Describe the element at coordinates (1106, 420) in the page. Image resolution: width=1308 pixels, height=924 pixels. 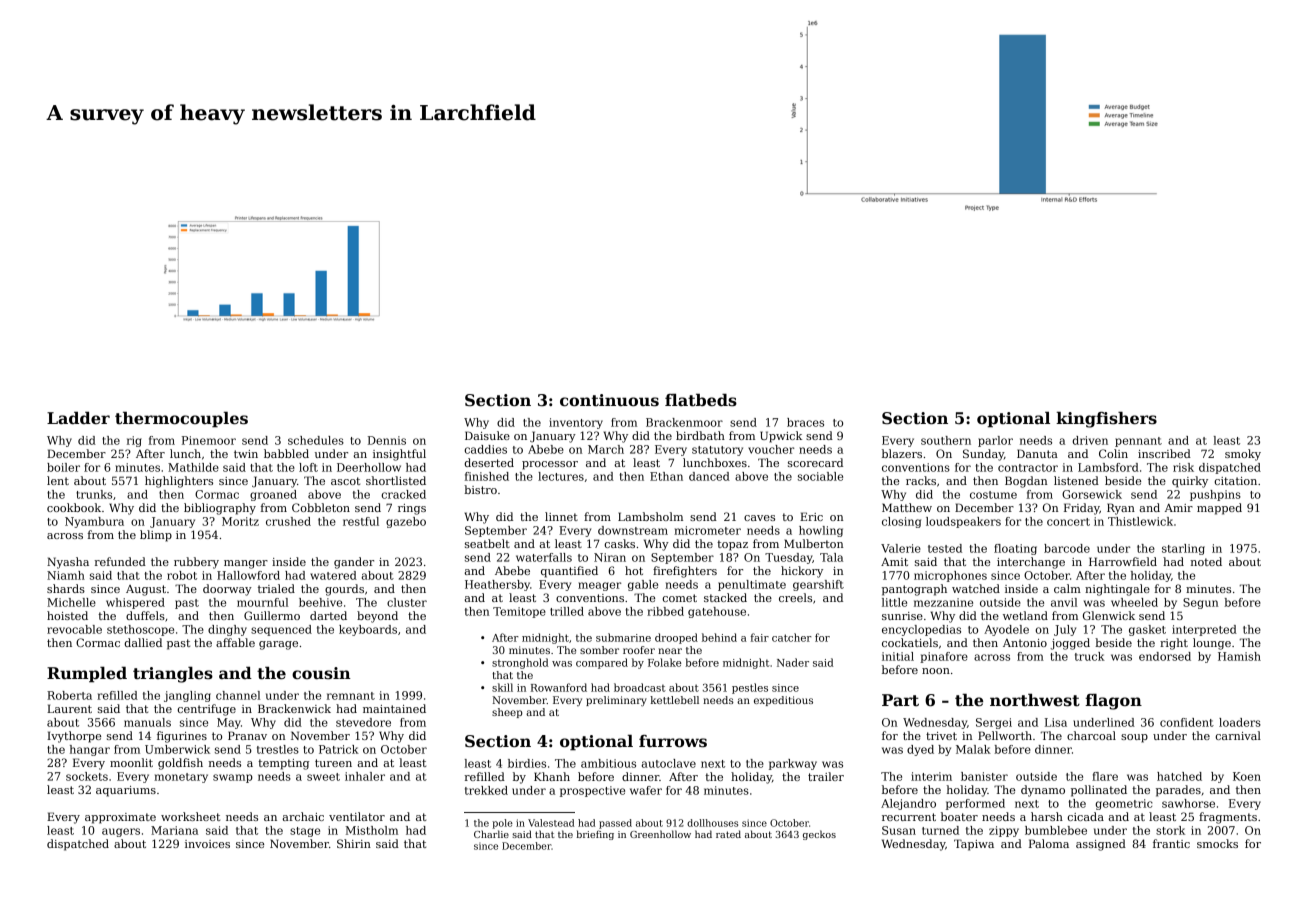
I see `kingfishers` at that location.
